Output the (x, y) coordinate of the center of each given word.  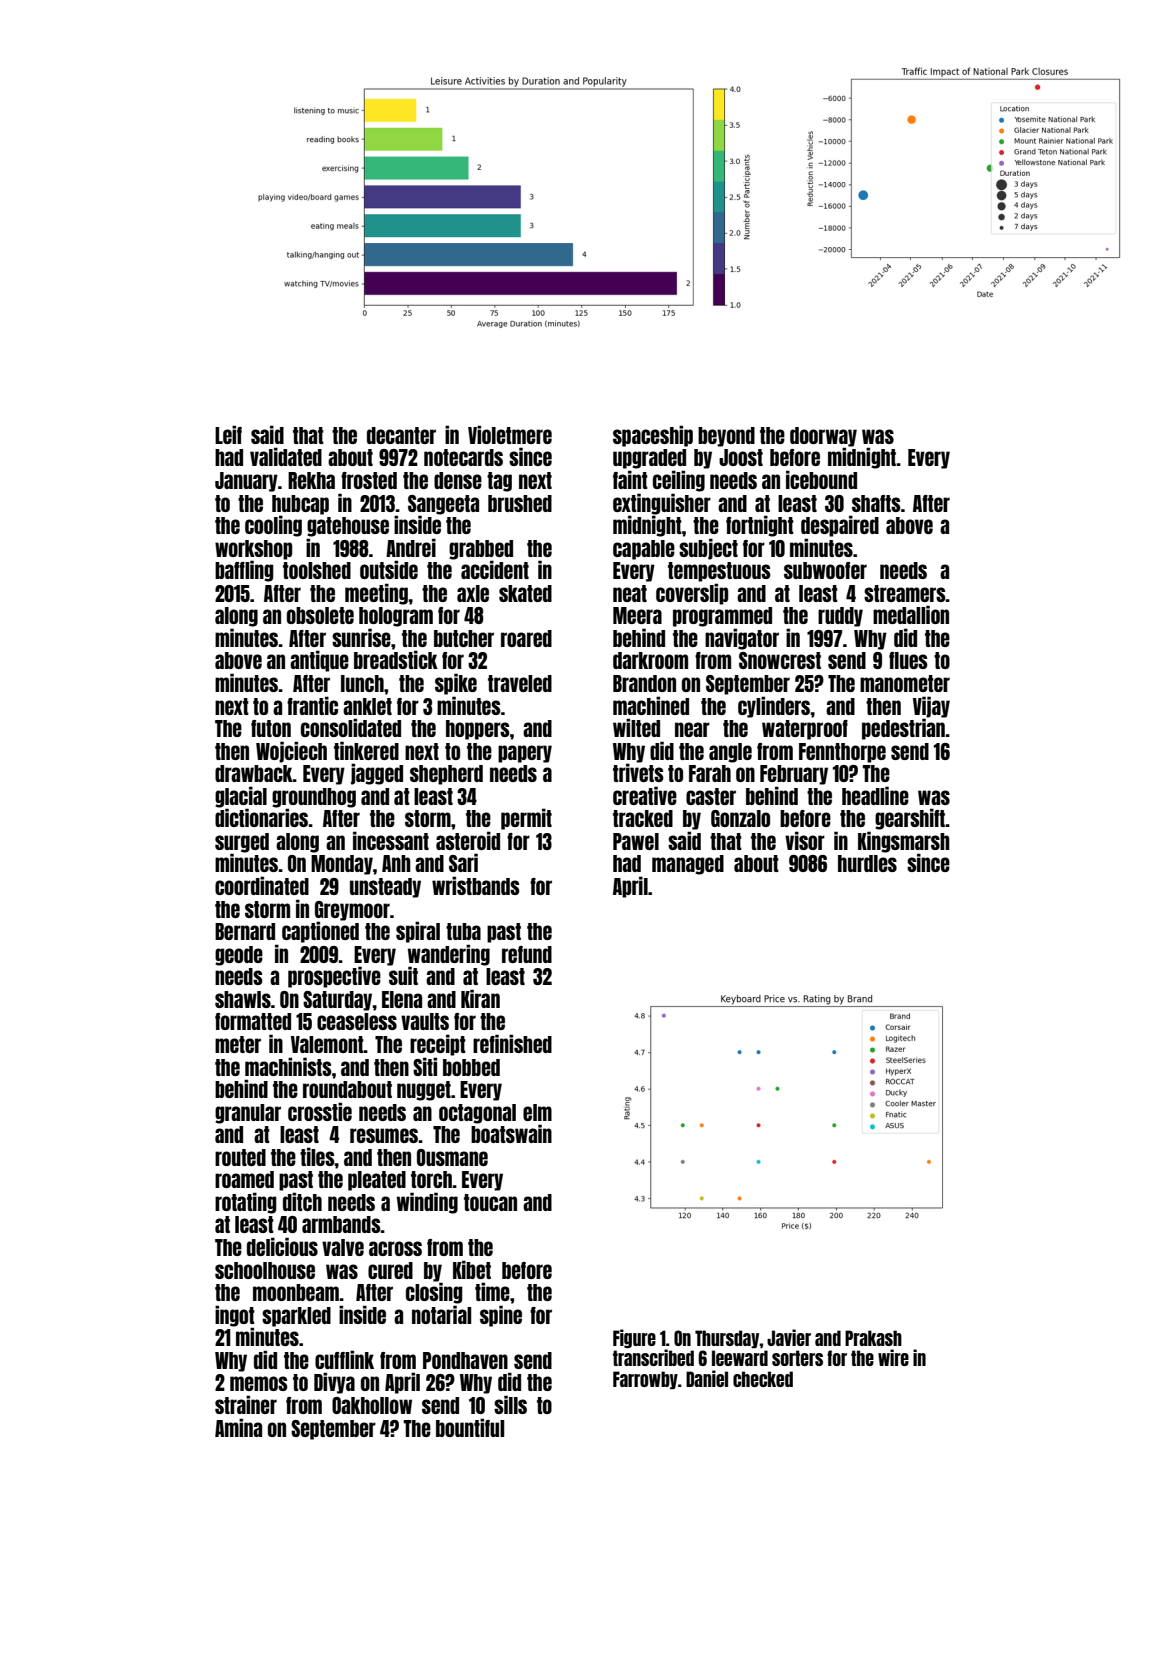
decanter (401, 435)
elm (537, 1112)
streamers (905, 593)
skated (525, 593)
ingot (235, 1316)
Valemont (327, 1044)
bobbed (471, 1067)
